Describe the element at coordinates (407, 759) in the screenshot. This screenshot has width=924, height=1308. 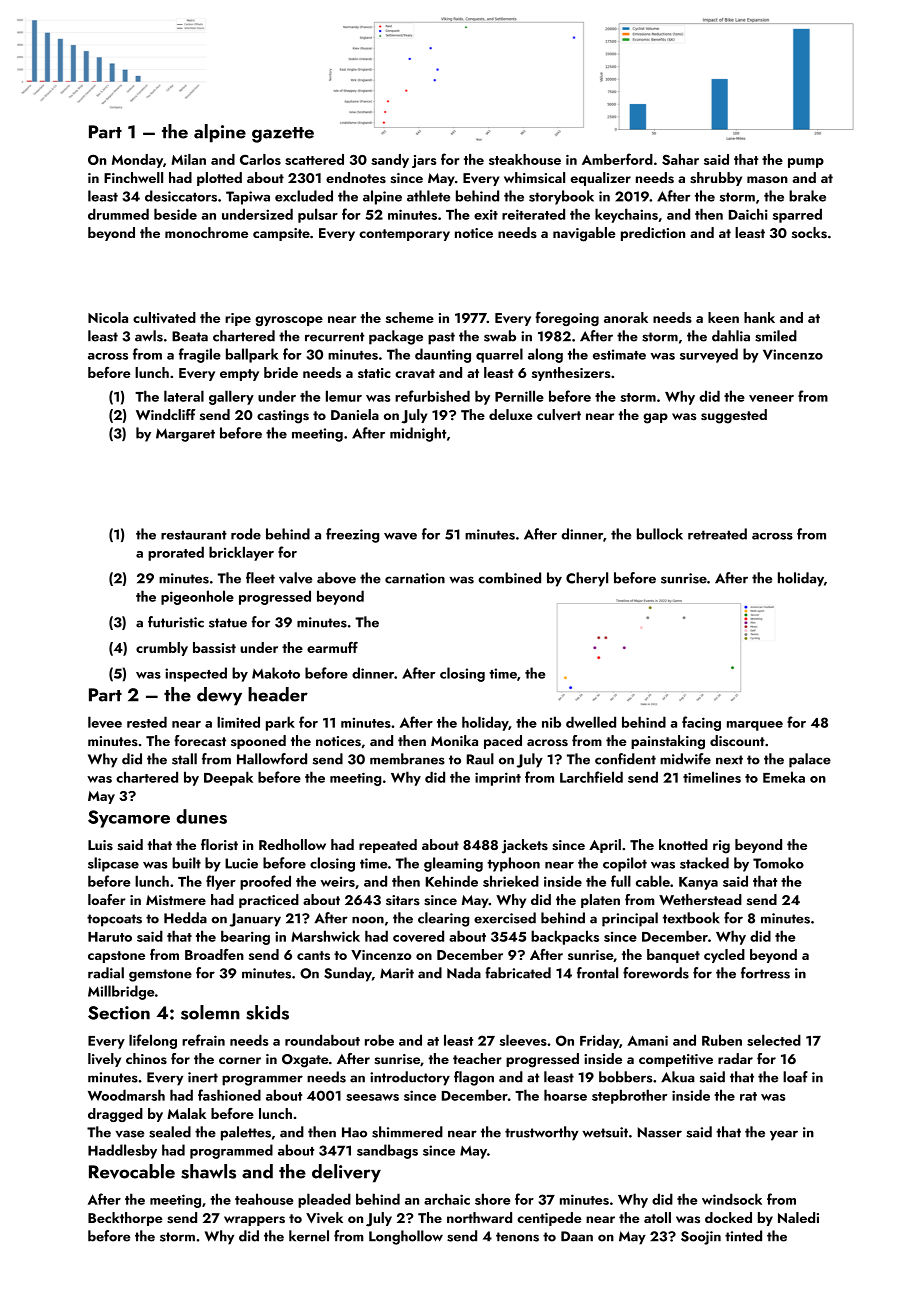
I see `membranes` at that location.
